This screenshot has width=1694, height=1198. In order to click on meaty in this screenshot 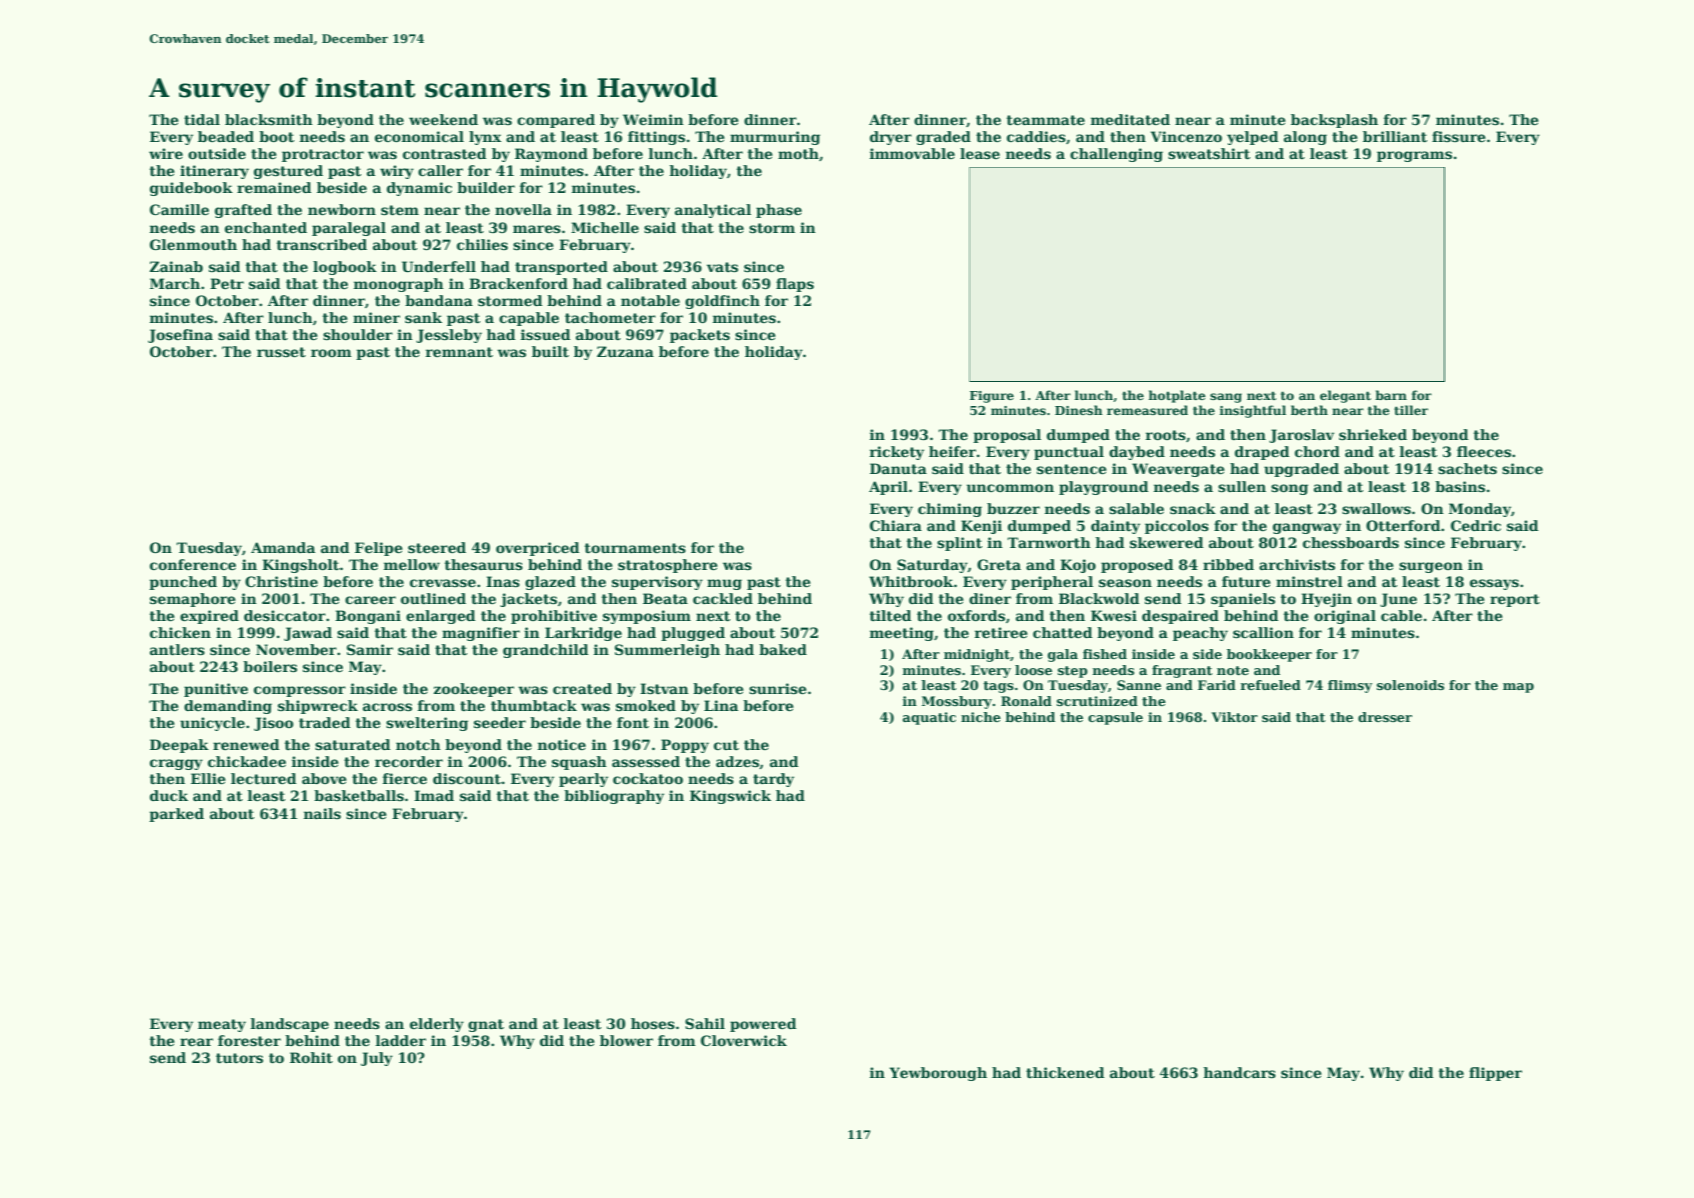, I will do `click(222, 1025)`.
